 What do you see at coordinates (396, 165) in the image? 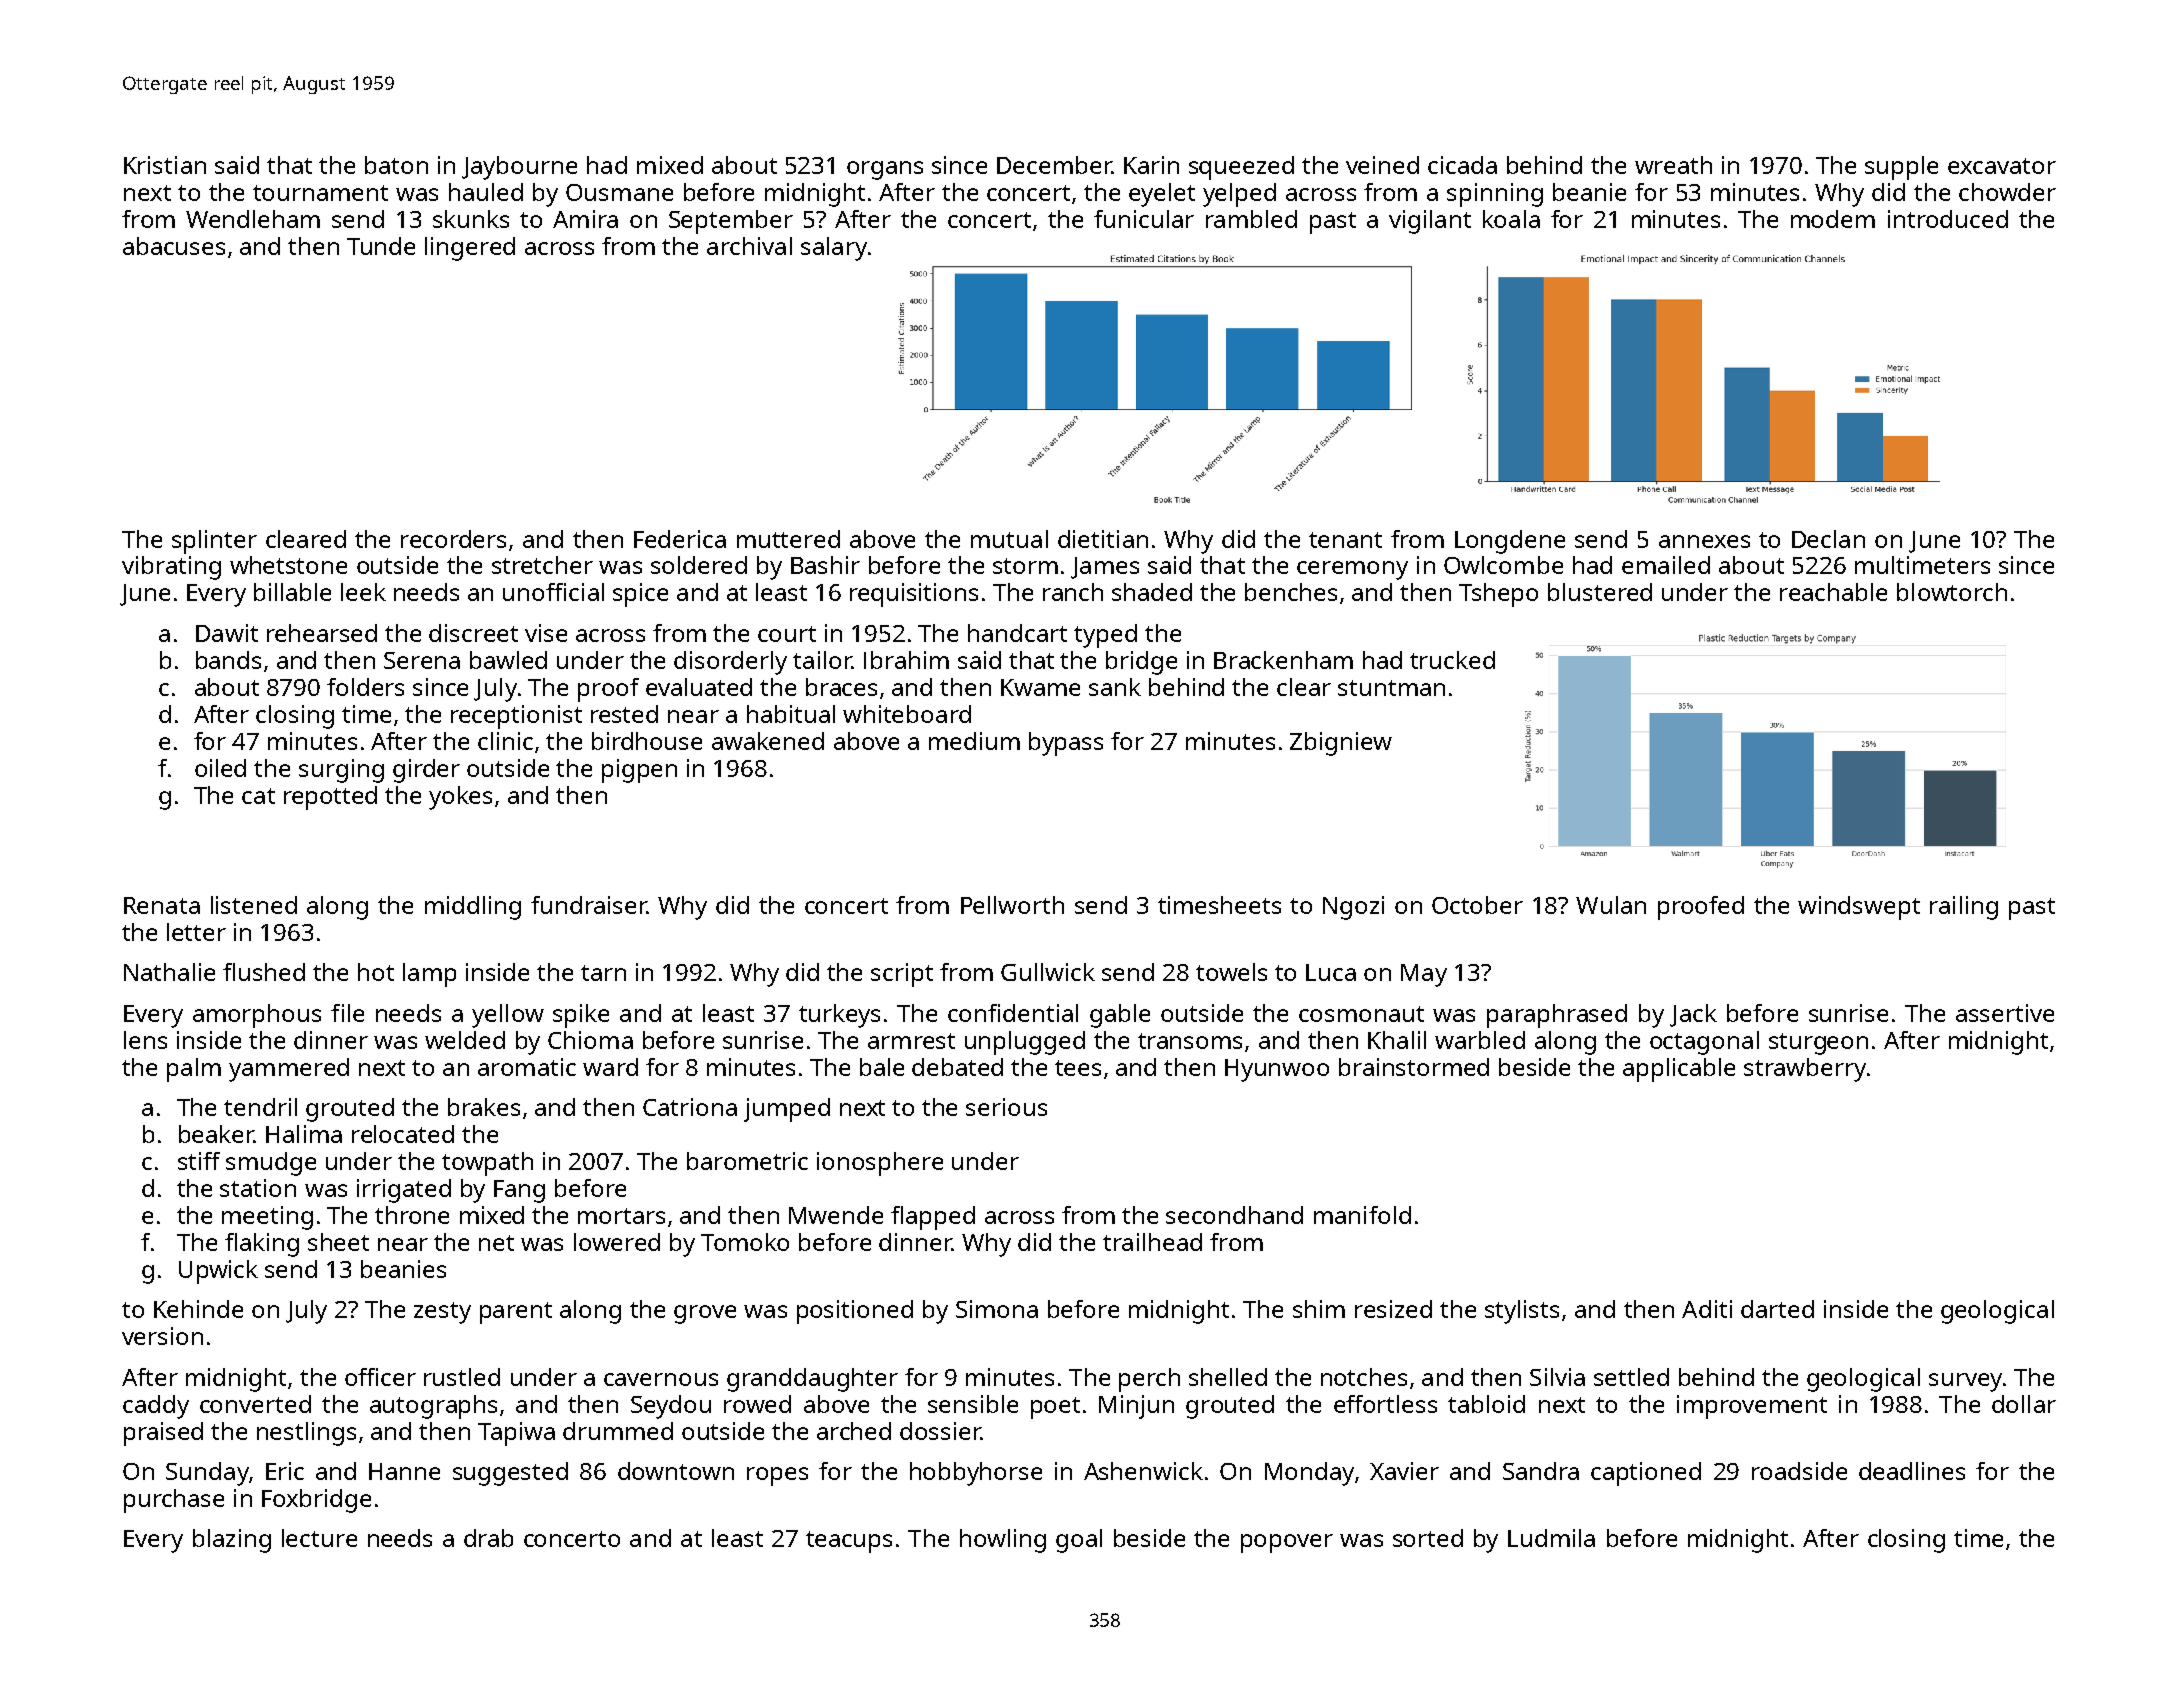
I see `baton` at bounding box center [396, 165].
